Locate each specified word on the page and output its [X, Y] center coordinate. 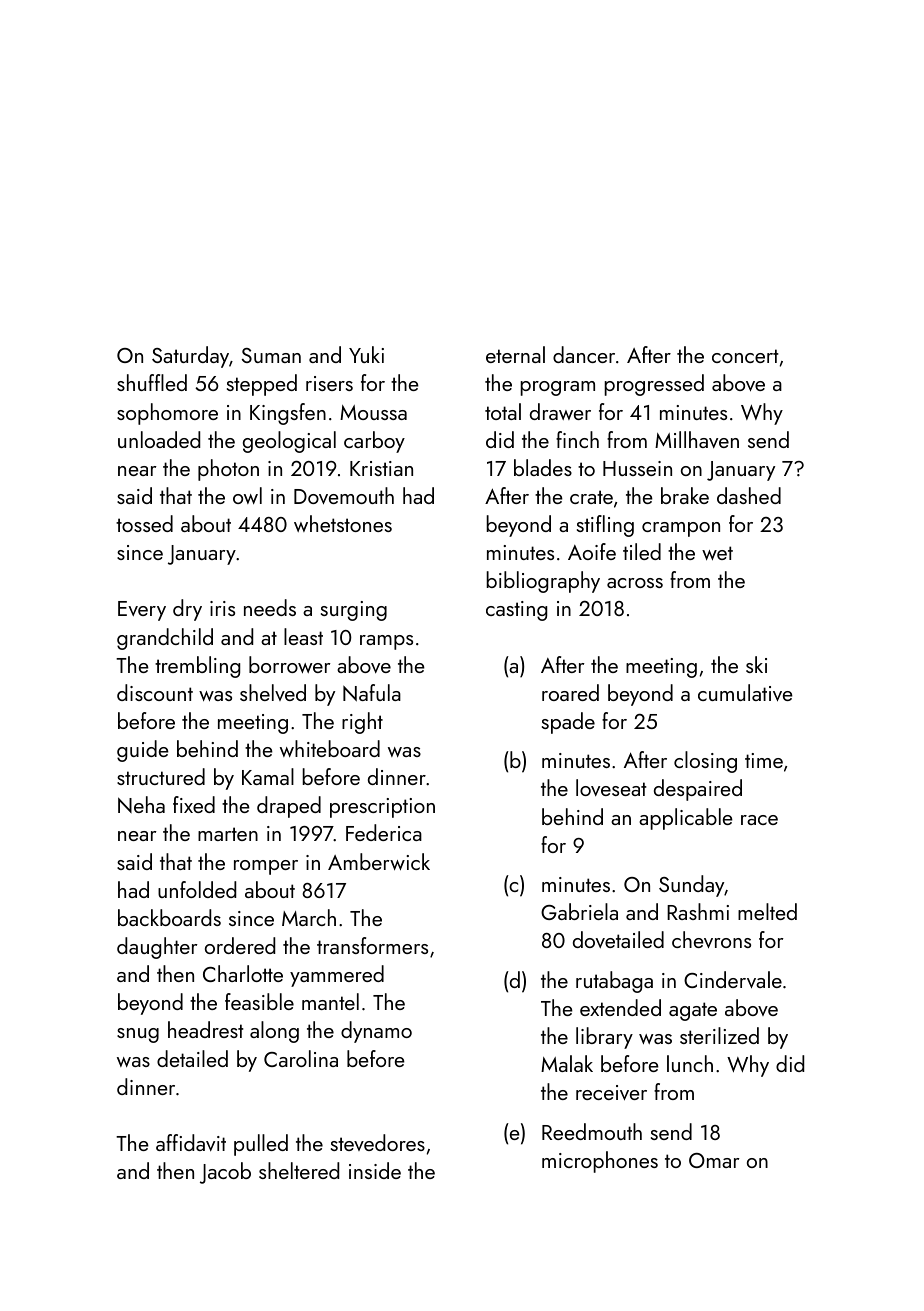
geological [289, 442]
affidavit [191, 1142]
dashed [749, 495]
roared [570, 692]
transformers [372, 945]
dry [187, 610]
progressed [654, 385]
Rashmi [698, 911]
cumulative [745, 692]
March [309, 917]
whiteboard [330, 748]
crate [591, 497]
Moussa [373, 412]
